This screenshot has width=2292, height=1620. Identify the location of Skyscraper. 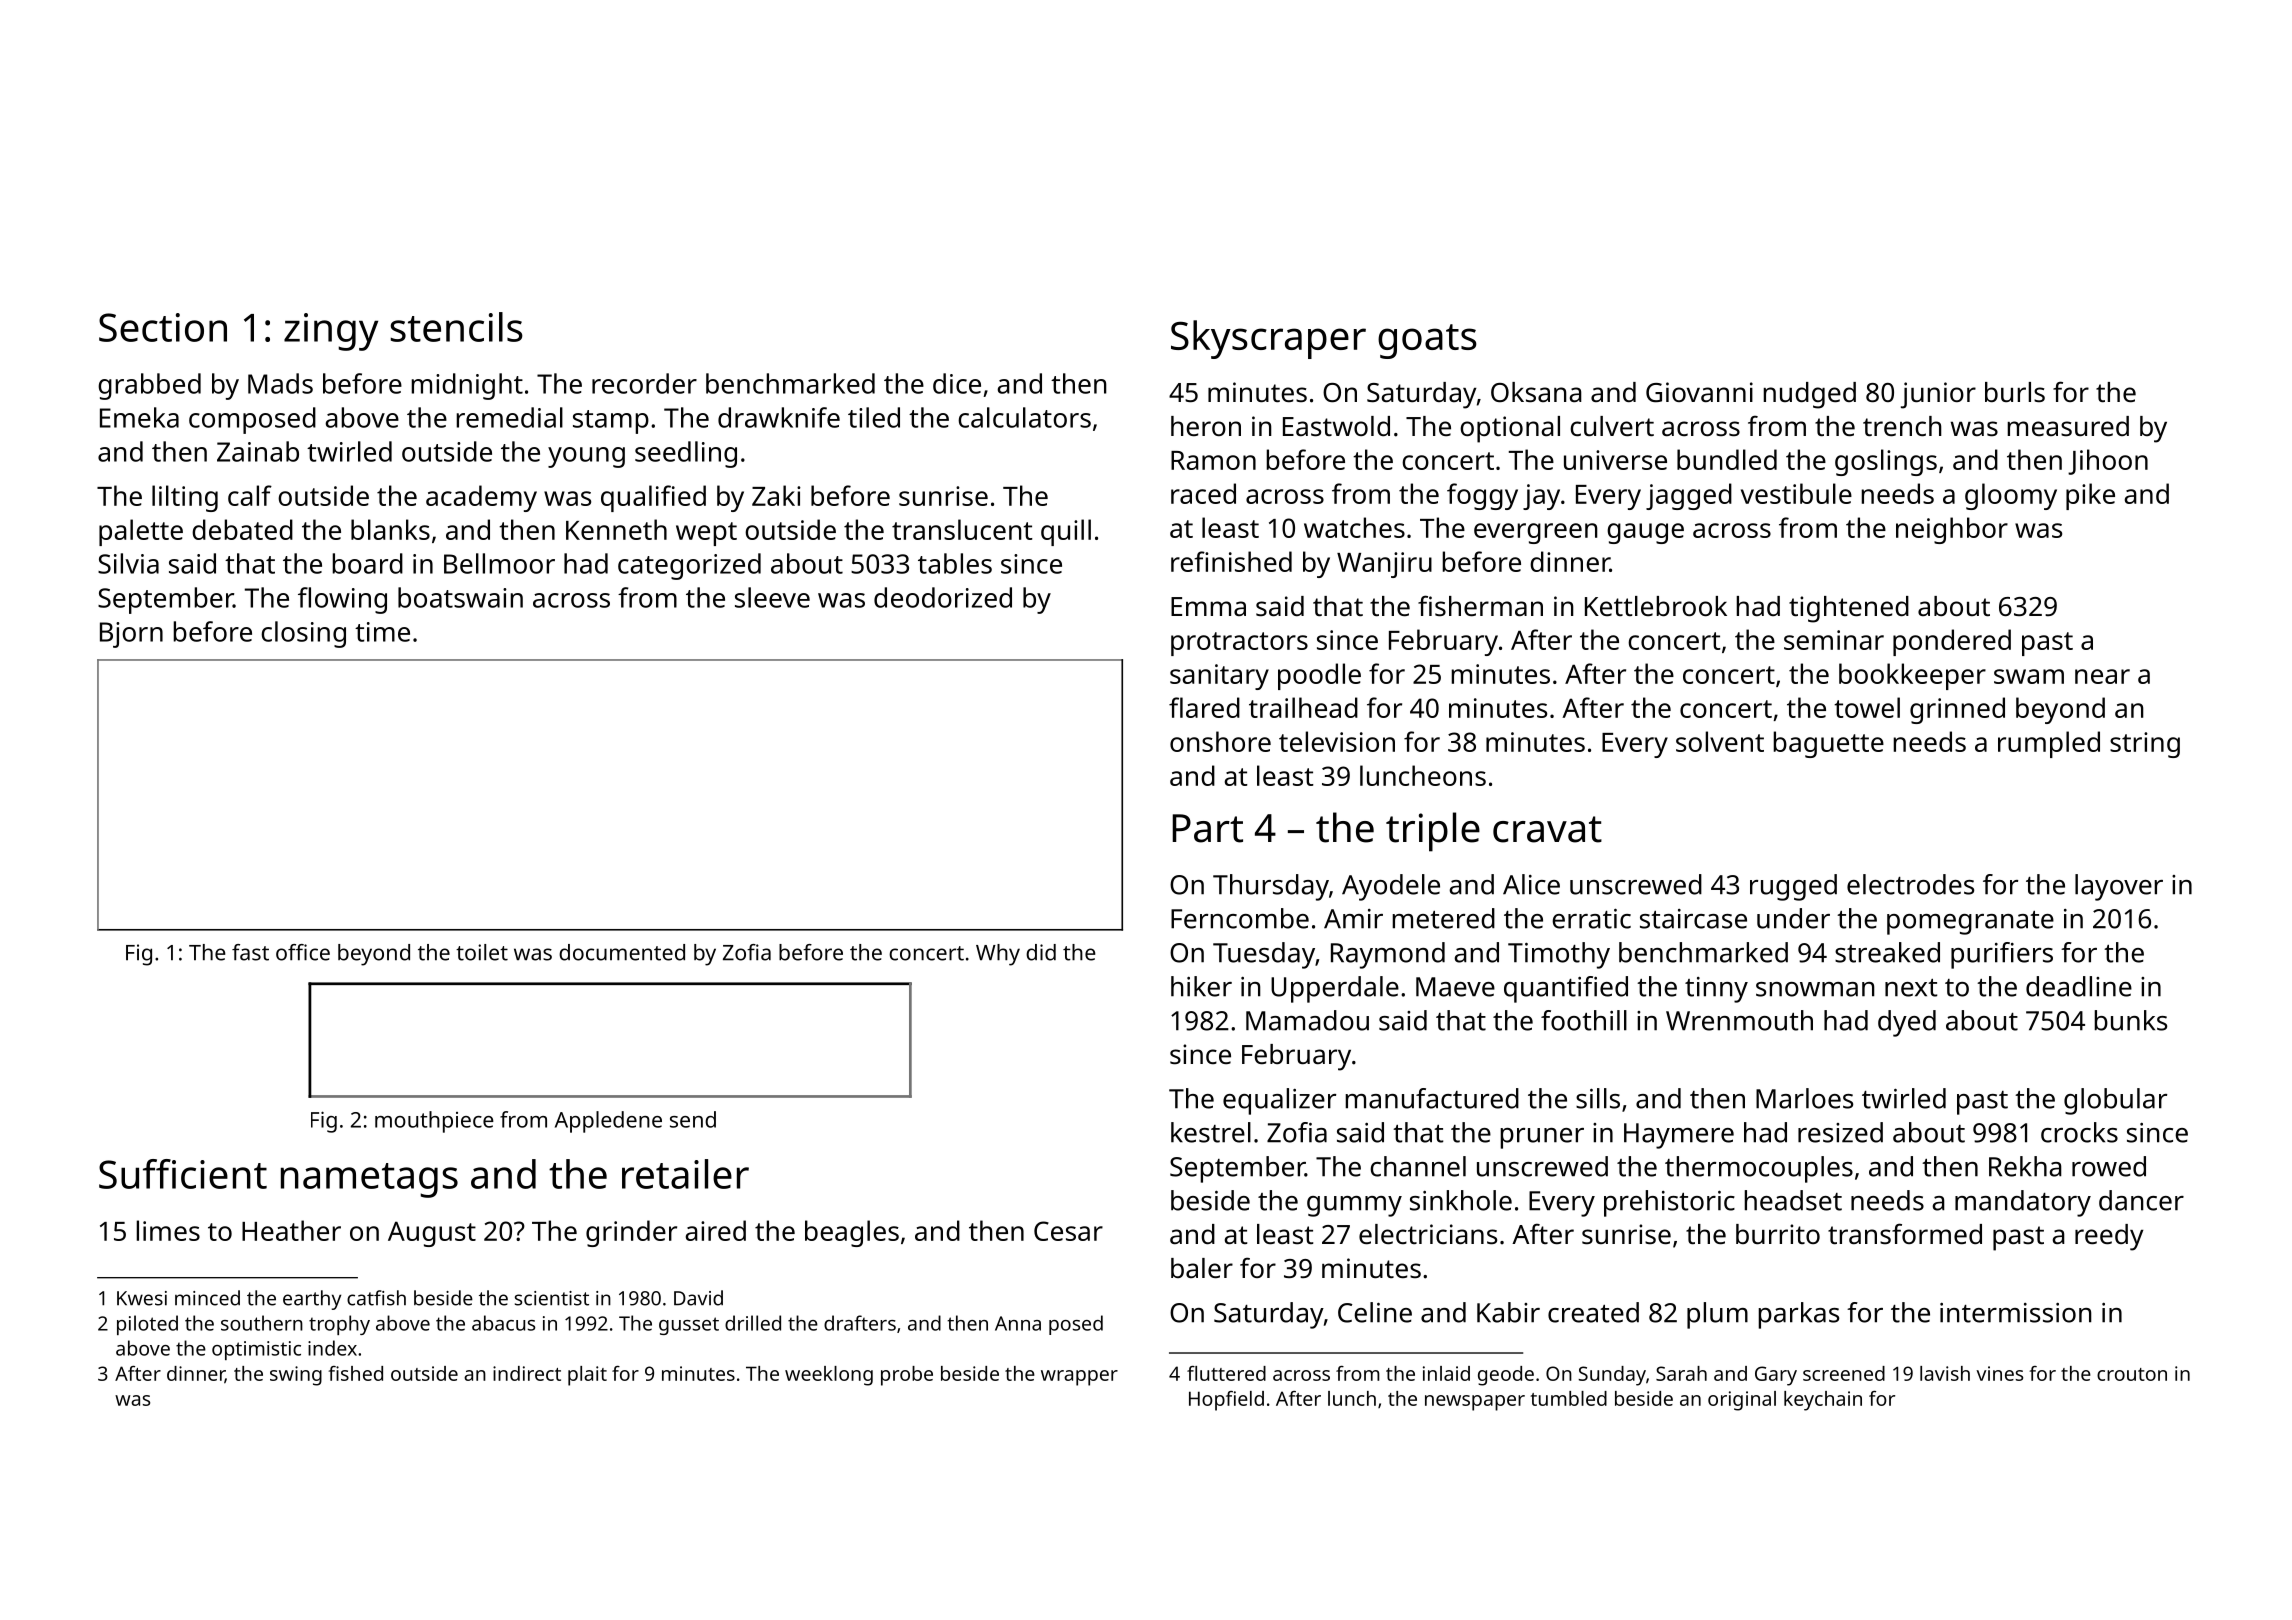
(1268, 339).
